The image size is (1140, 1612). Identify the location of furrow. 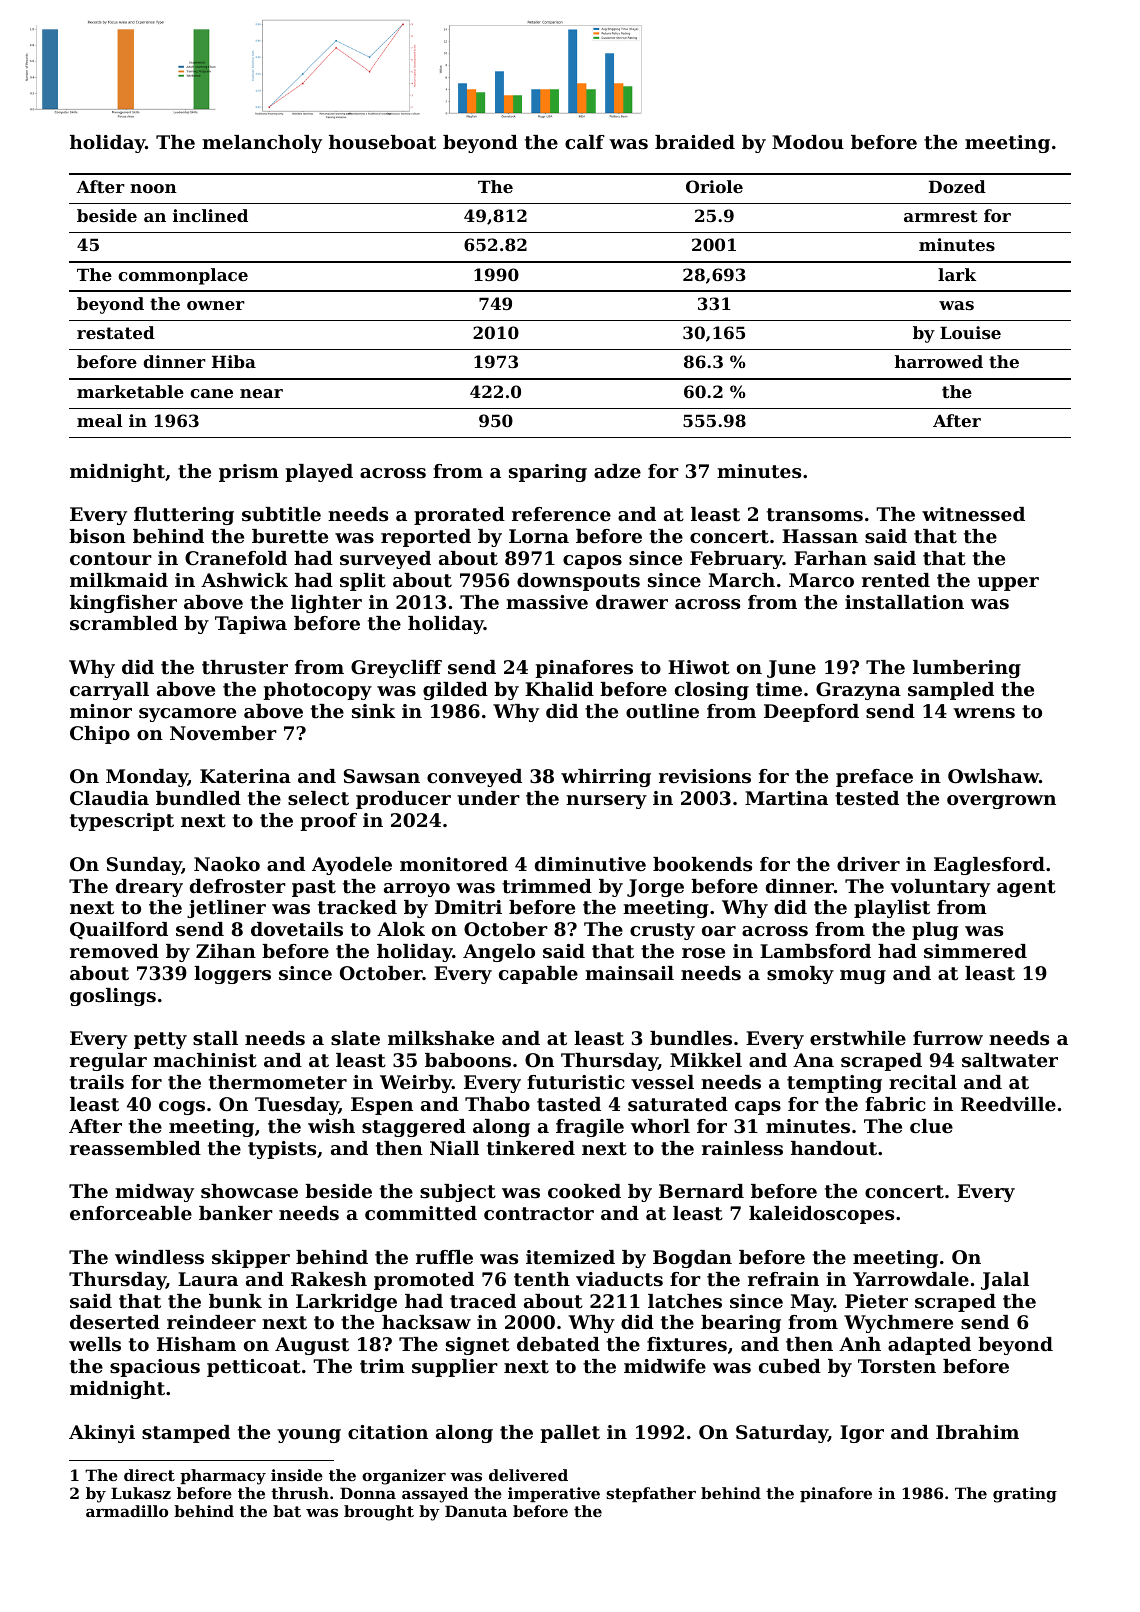
(948, 1038).
